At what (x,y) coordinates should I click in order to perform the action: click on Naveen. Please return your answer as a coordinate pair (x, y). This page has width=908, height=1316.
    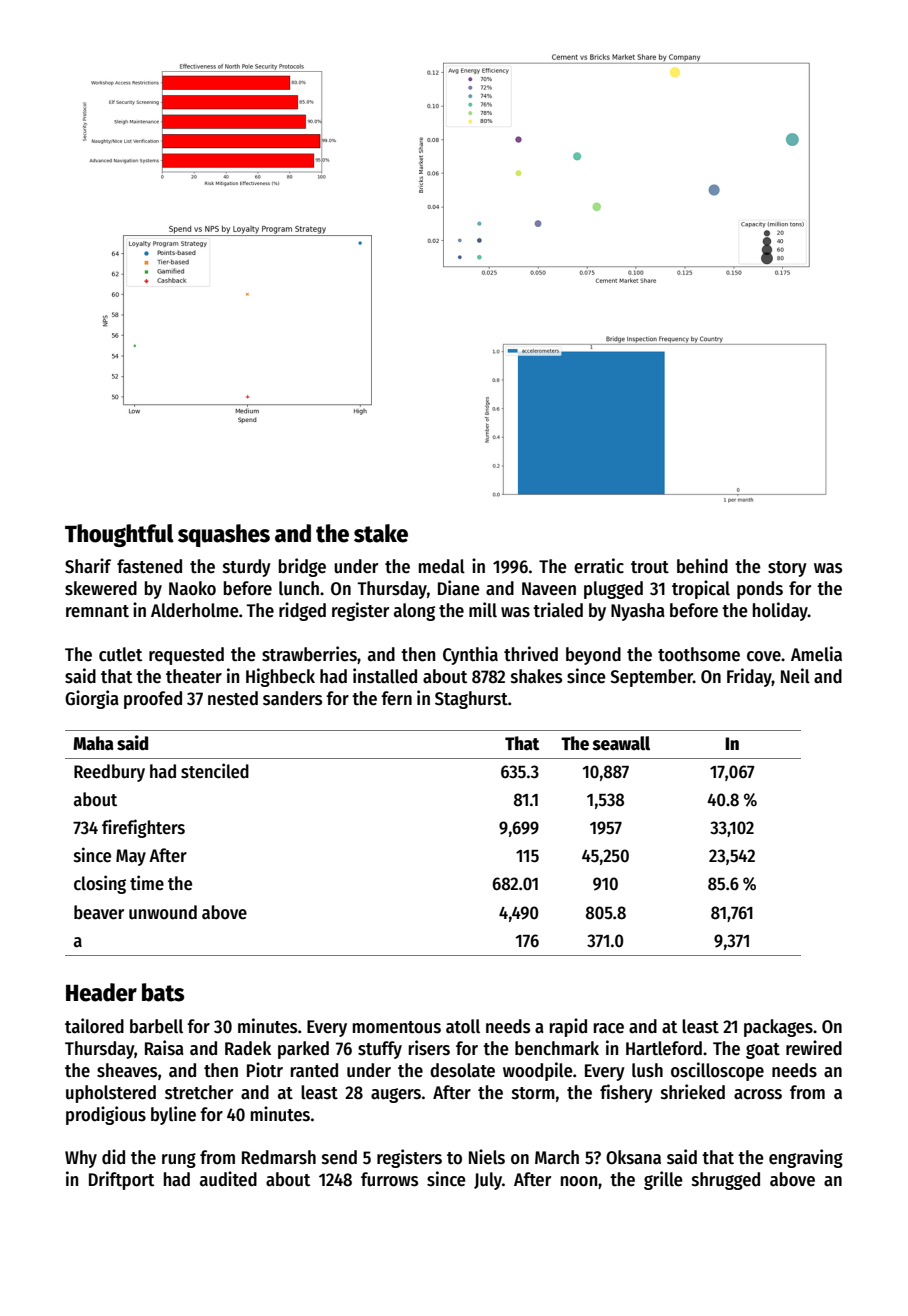
    Looking at the image, I should click on (549, 589).
